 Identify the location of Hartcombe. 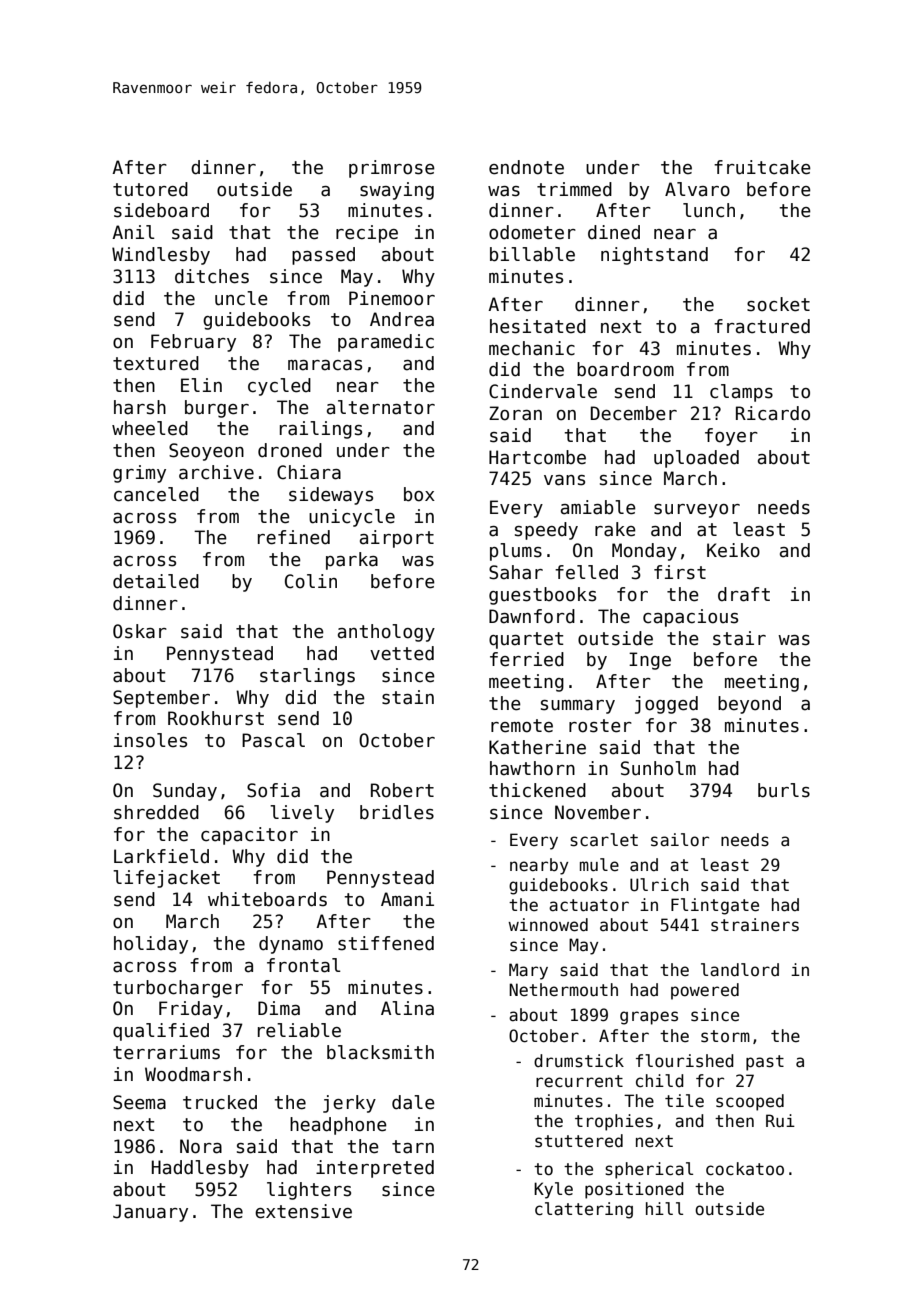
(537, 457).
